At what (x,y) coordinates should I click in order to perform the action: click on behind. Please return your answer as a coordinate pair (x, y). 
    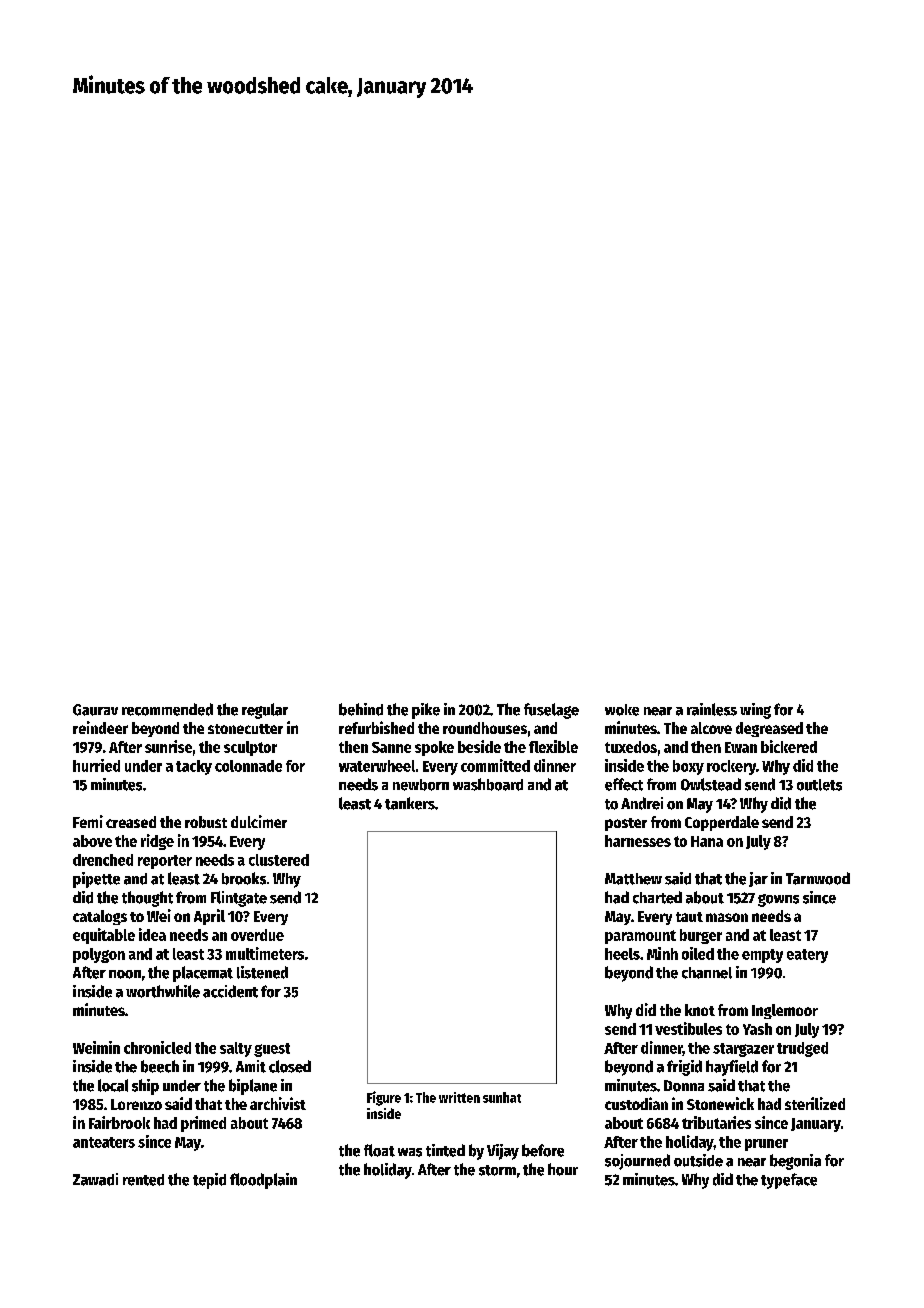
    Looking at the image, I should click on (361, 709).
